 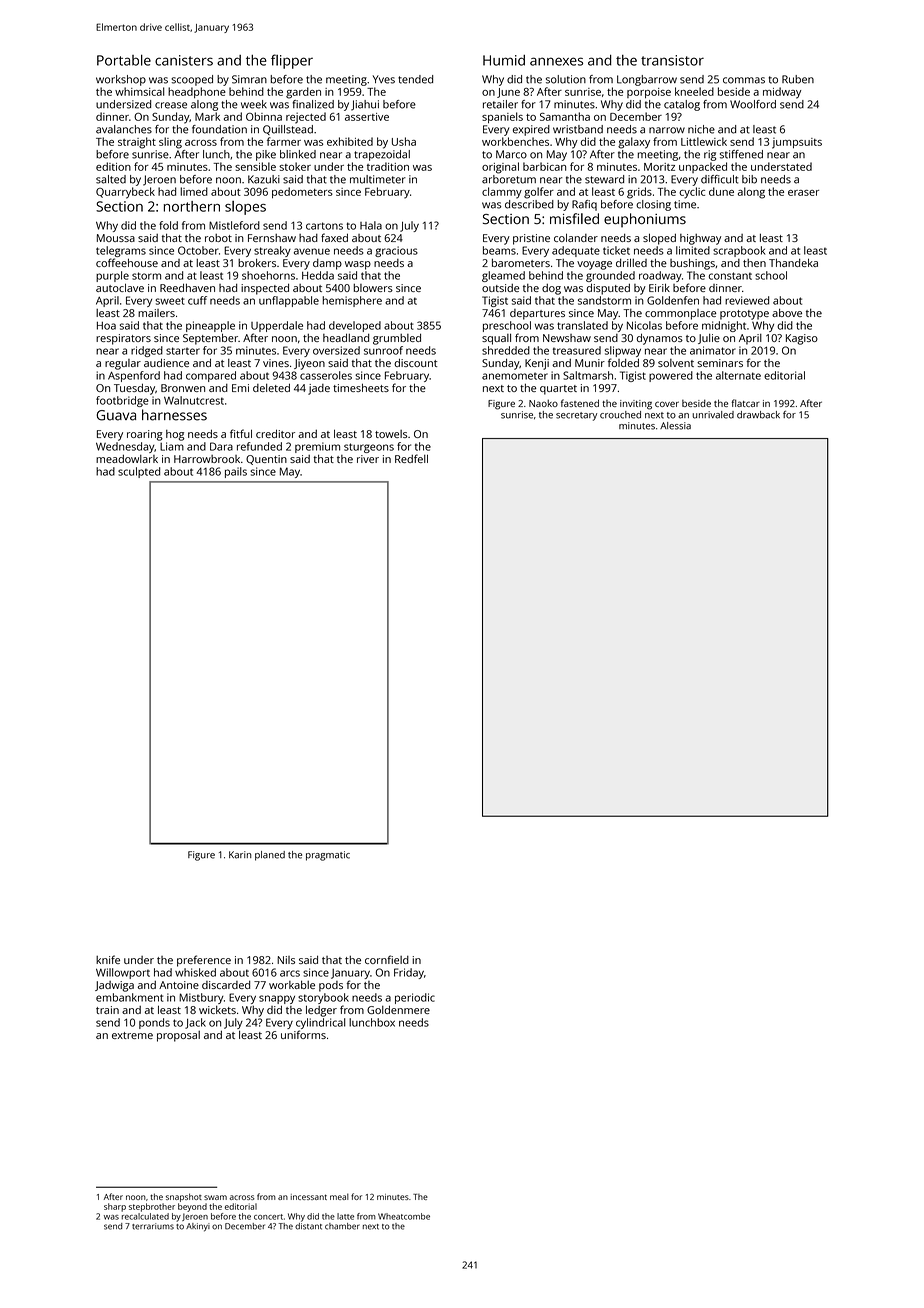 I want to click on original, so click(x=500, y=168).
